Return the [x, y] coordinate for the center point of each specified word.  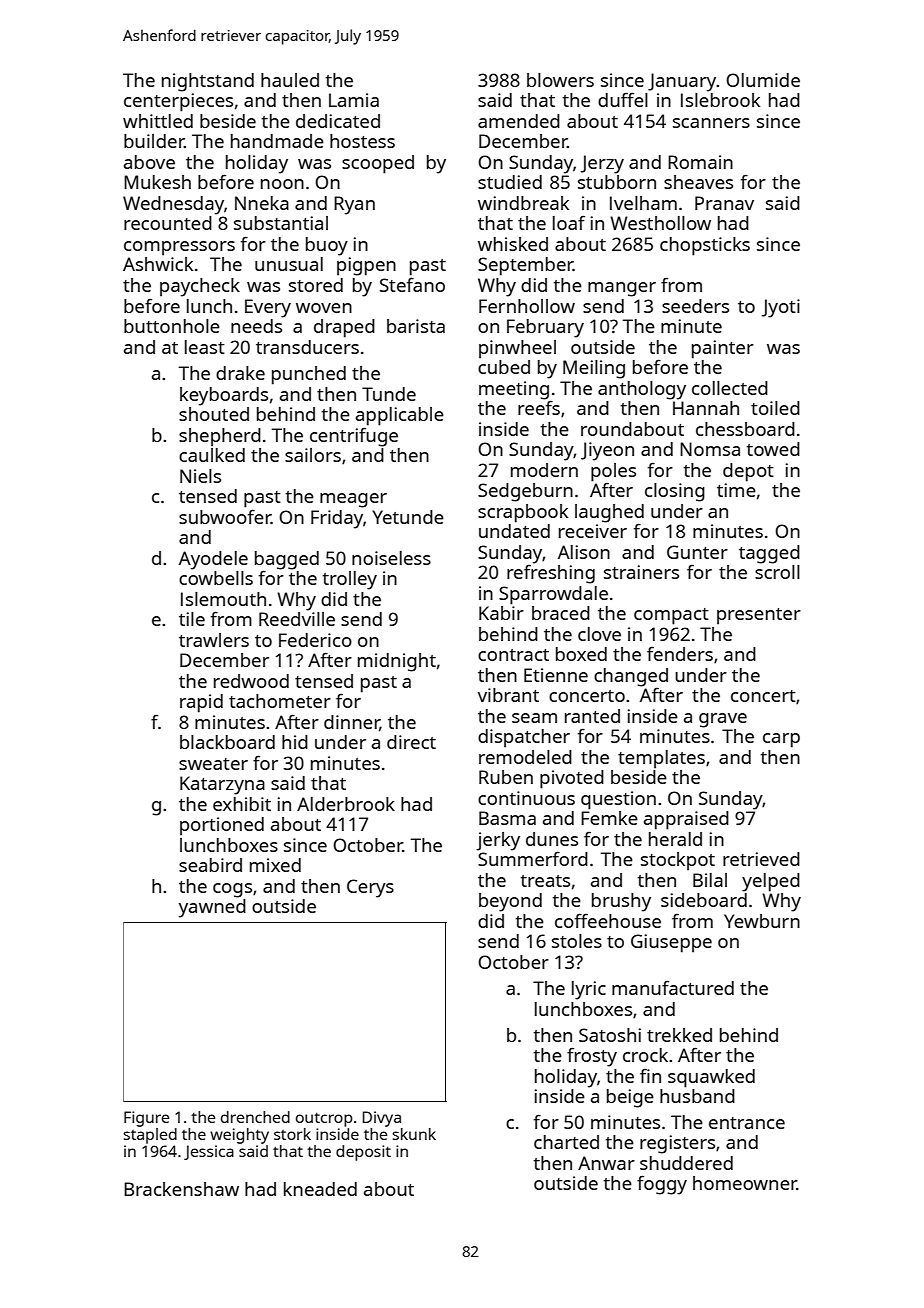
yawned [212, 908]
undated [514, 531]
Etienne [556, 675]
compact [671, 616]
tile [192, 619]
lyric [589, 990]
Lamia [354, 100]
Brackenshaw [181, 1189]
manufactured [673, 987]
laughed [609, 513]
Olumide [763, 80]
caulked [212, 455]
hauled [290, 80]
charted [566, 1142]
